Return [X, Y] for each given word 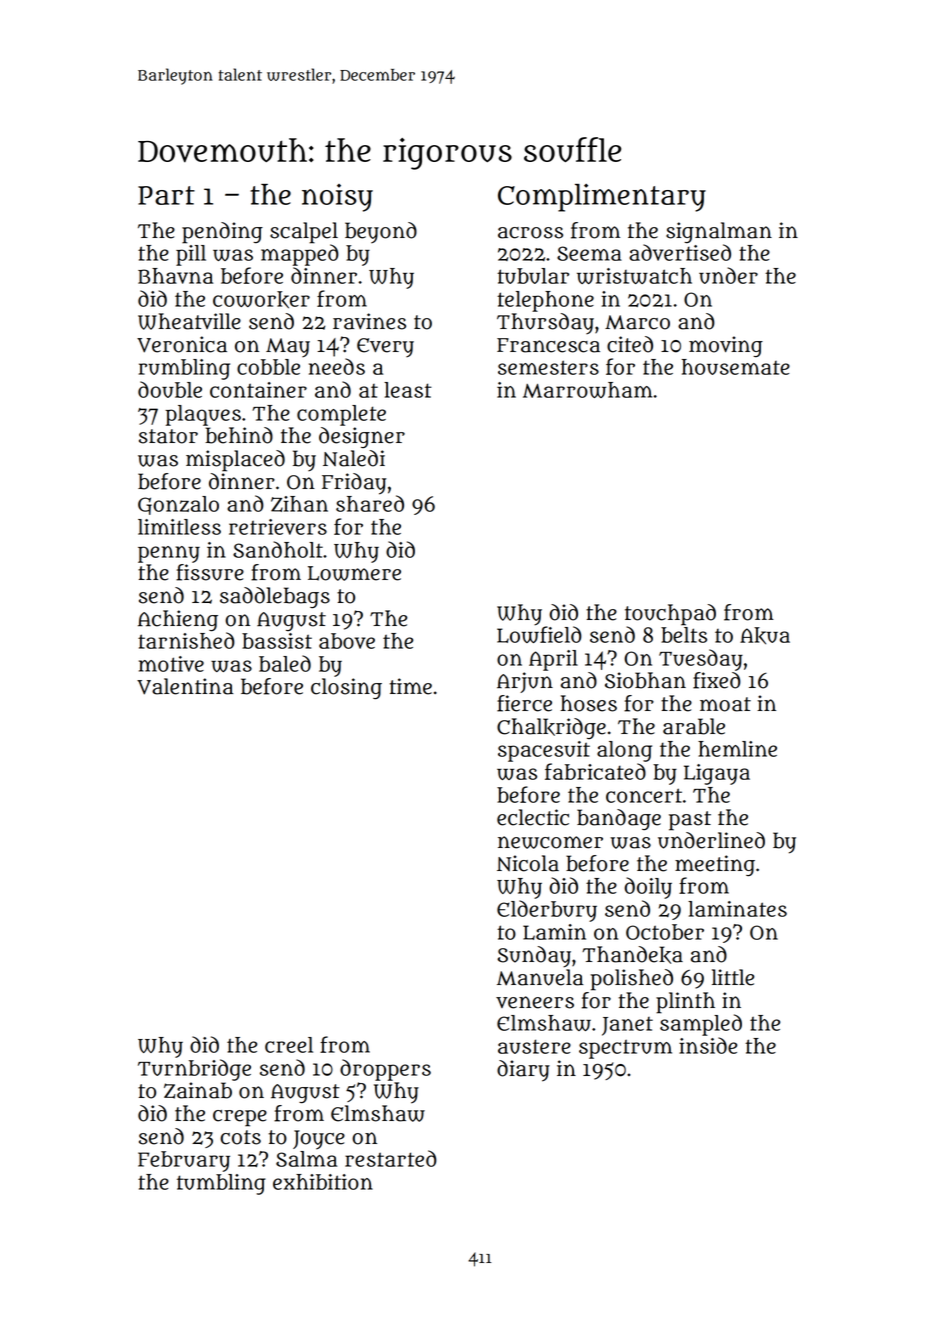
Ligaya [717, 774]
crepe [240, 1118]
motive [171, 664]
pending [222, 233]
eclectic [533, 817]
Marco [637, 322]
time [411, 686]
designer [362, 437]
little [733, 977]
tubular [533, 276]
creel [289, 1045]
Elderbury [547, 911]
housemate [736, 367]
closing [346, 688]
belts [684, 635]
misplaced [235, 461]
